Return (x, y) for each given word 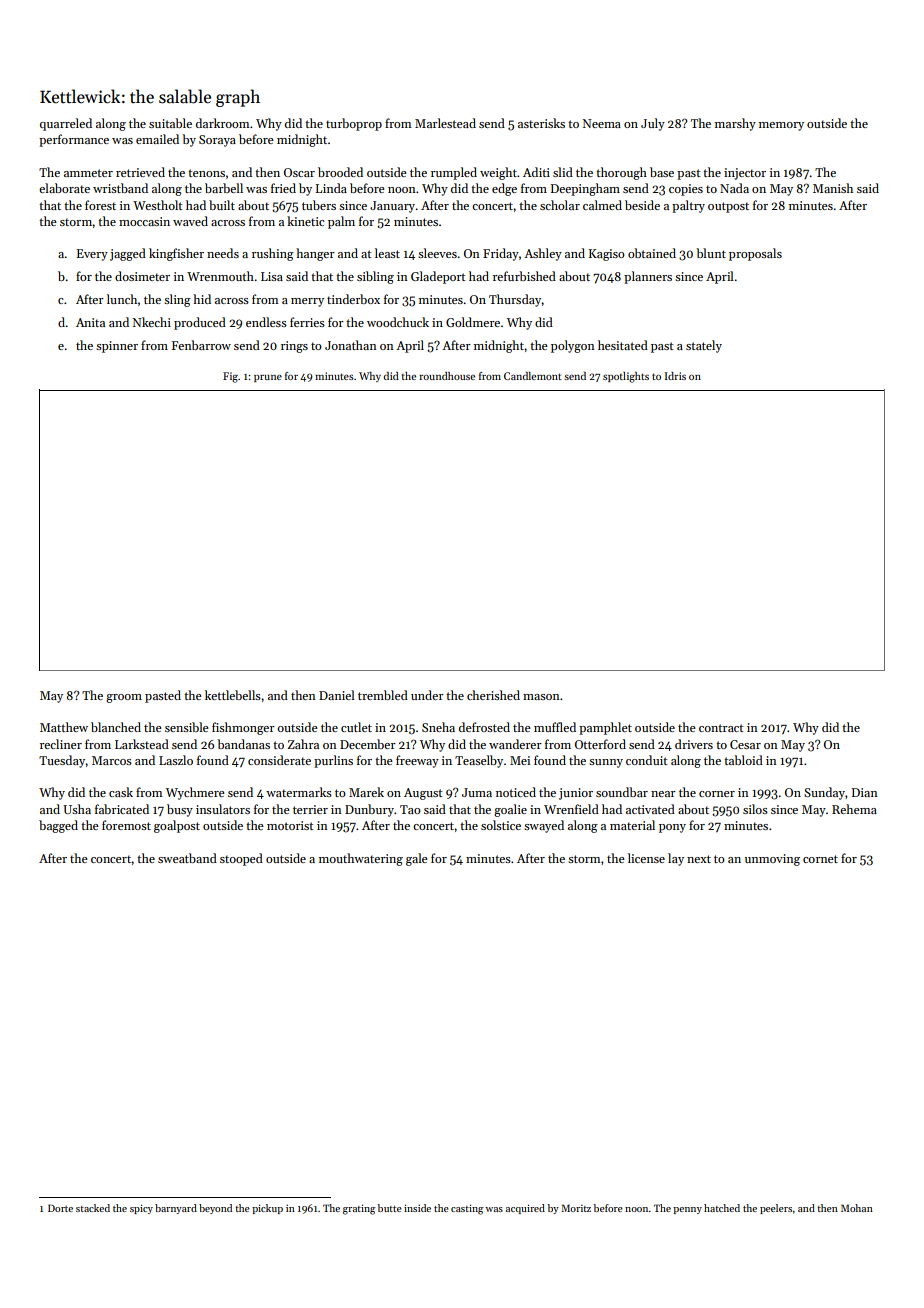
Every (92, 255)
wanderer (515, 744)
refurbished (524, 276)
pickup (267, 1209)
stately (704, 346)
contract (721, 728)
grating (359, 1209)
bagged (58, 826)
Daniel (337, 695)
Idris (675, 376)
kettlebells (233, 695)
